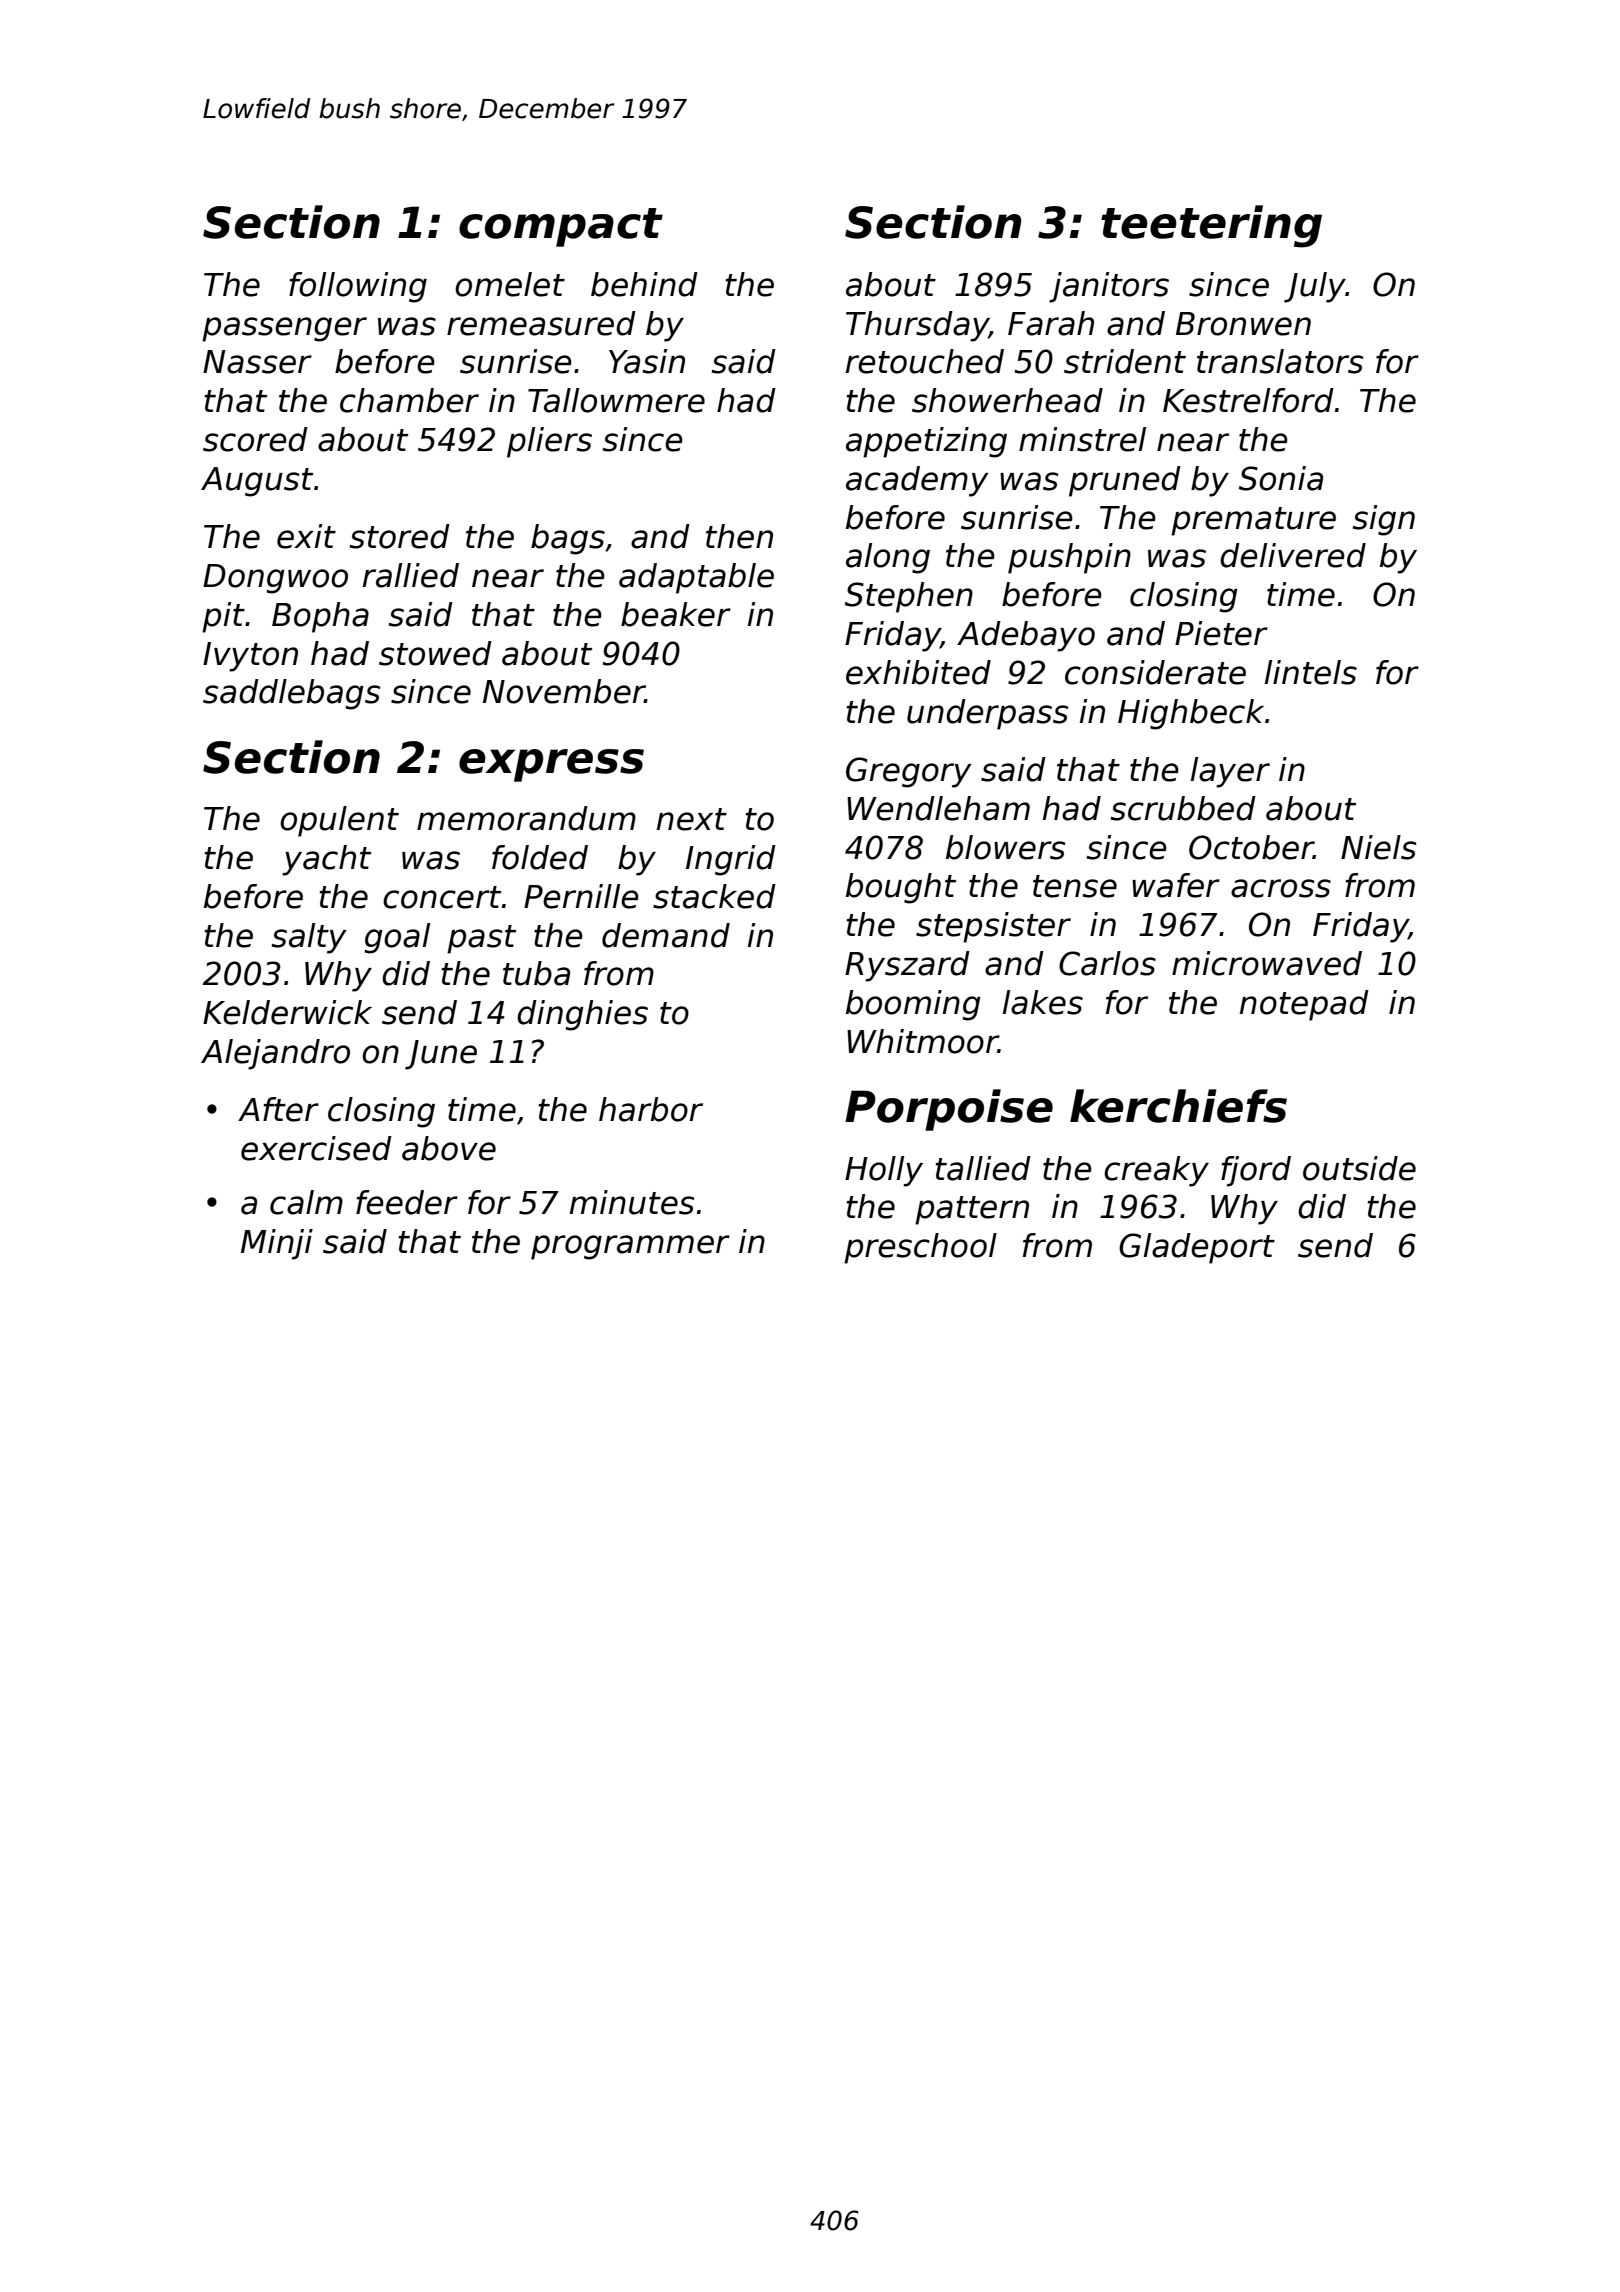 Image resolution: width=1620 pixels, height=2292 pixels. What do you see at coordinates (1253, 521) in the screenshot?
I see `premature` at bounding box center [1253, 521].
